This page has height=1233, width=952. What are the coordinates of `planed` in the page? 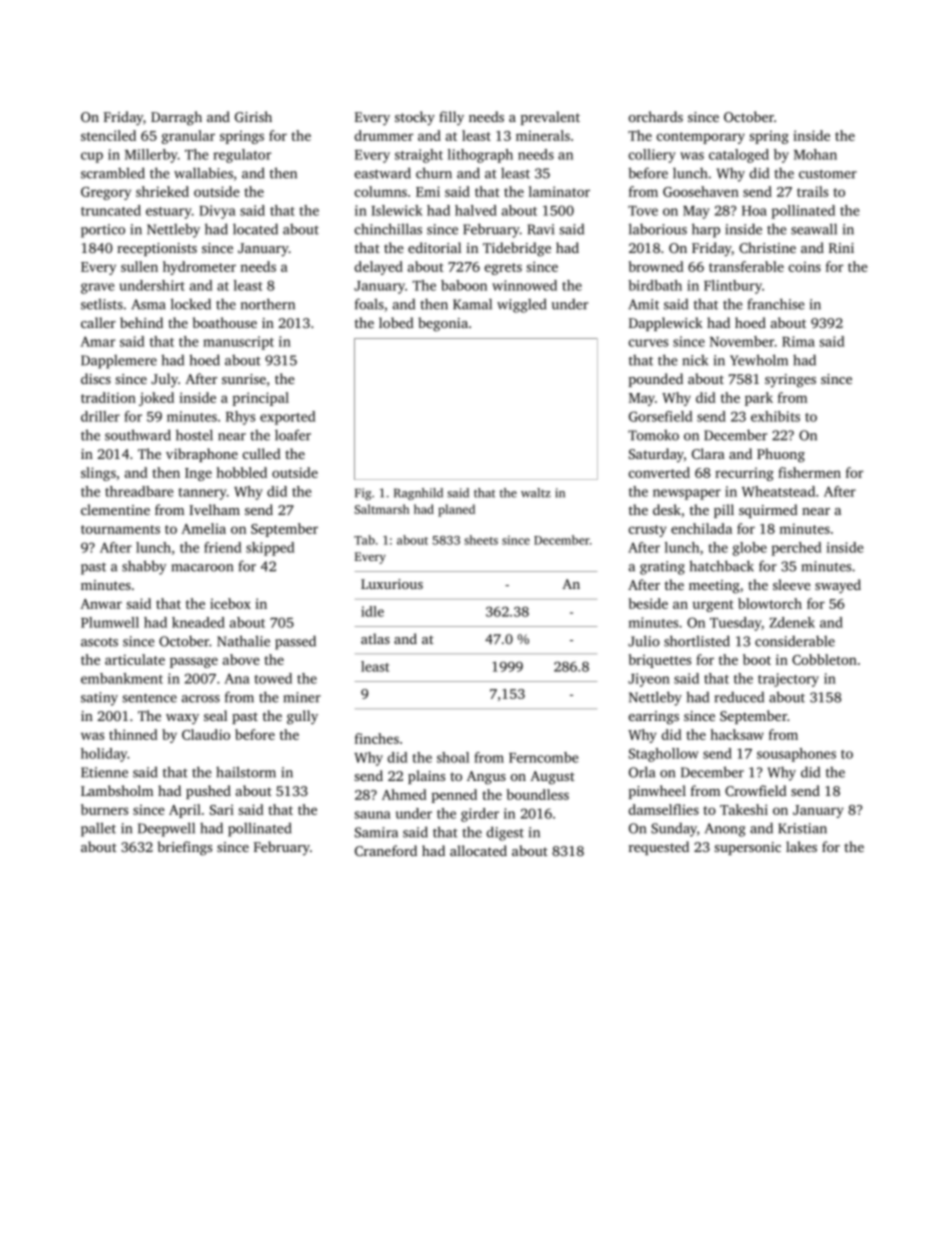 It's located at (456, 510).
